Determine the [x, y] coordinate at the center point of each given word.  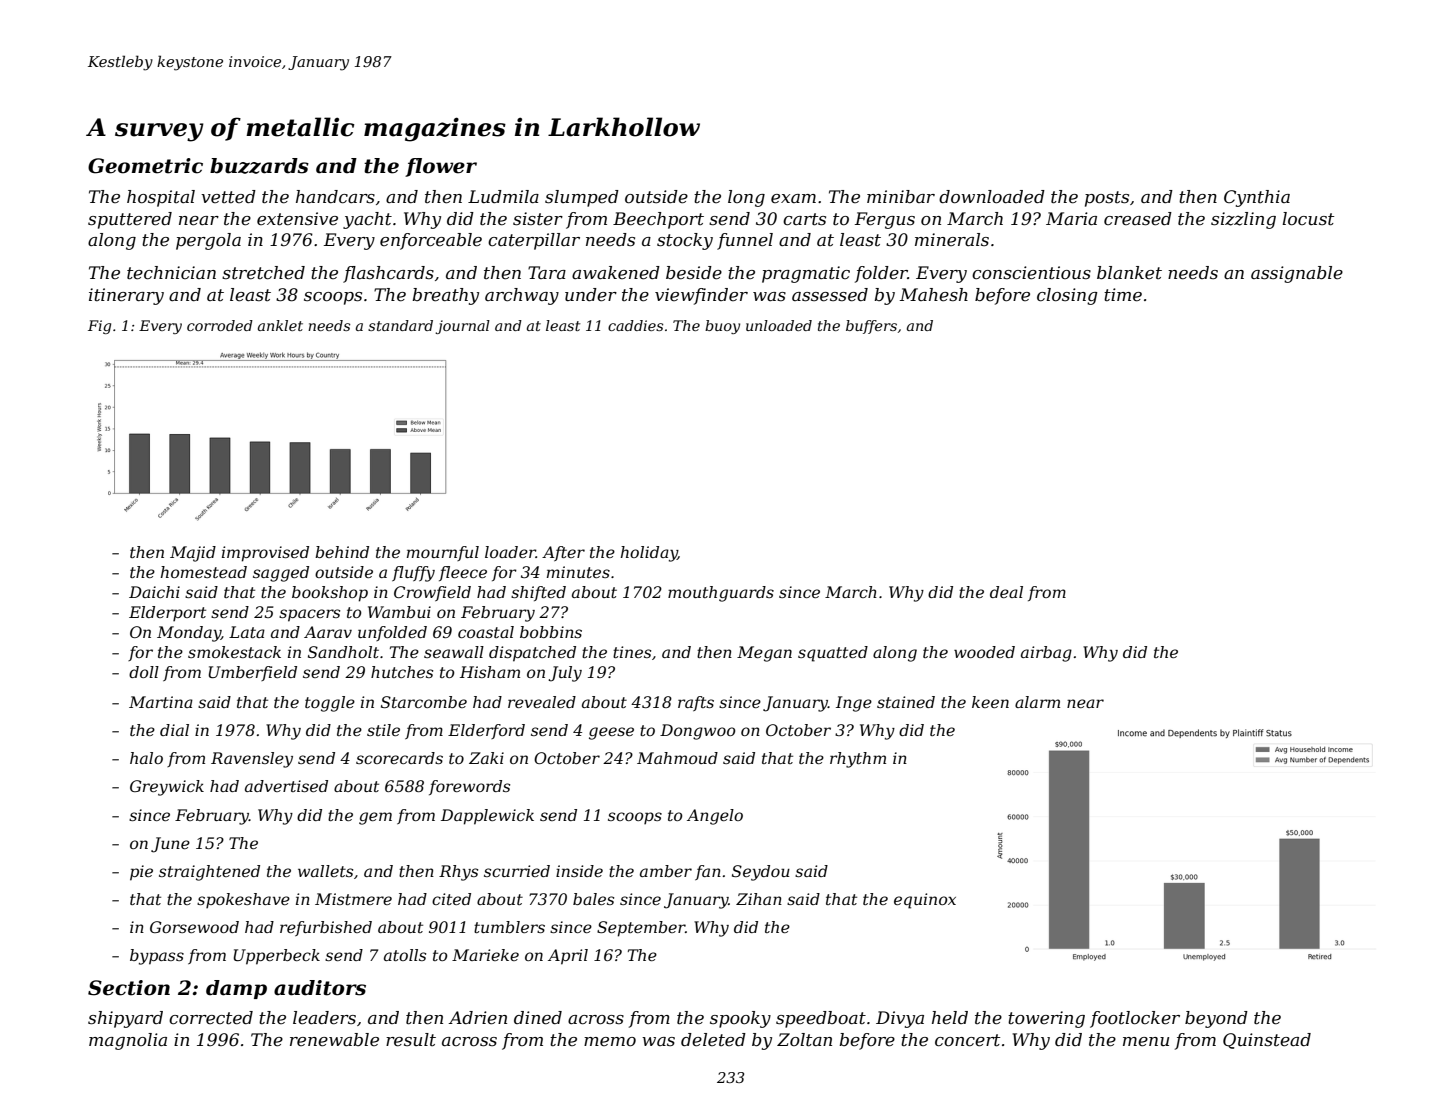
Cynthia [1257, 198]
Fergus [885, 220]
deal [1006, 592]
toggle [330, 704]
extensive [297, 219]
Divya [900, 1019]
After [563, 553]
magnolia [128, 1041]
